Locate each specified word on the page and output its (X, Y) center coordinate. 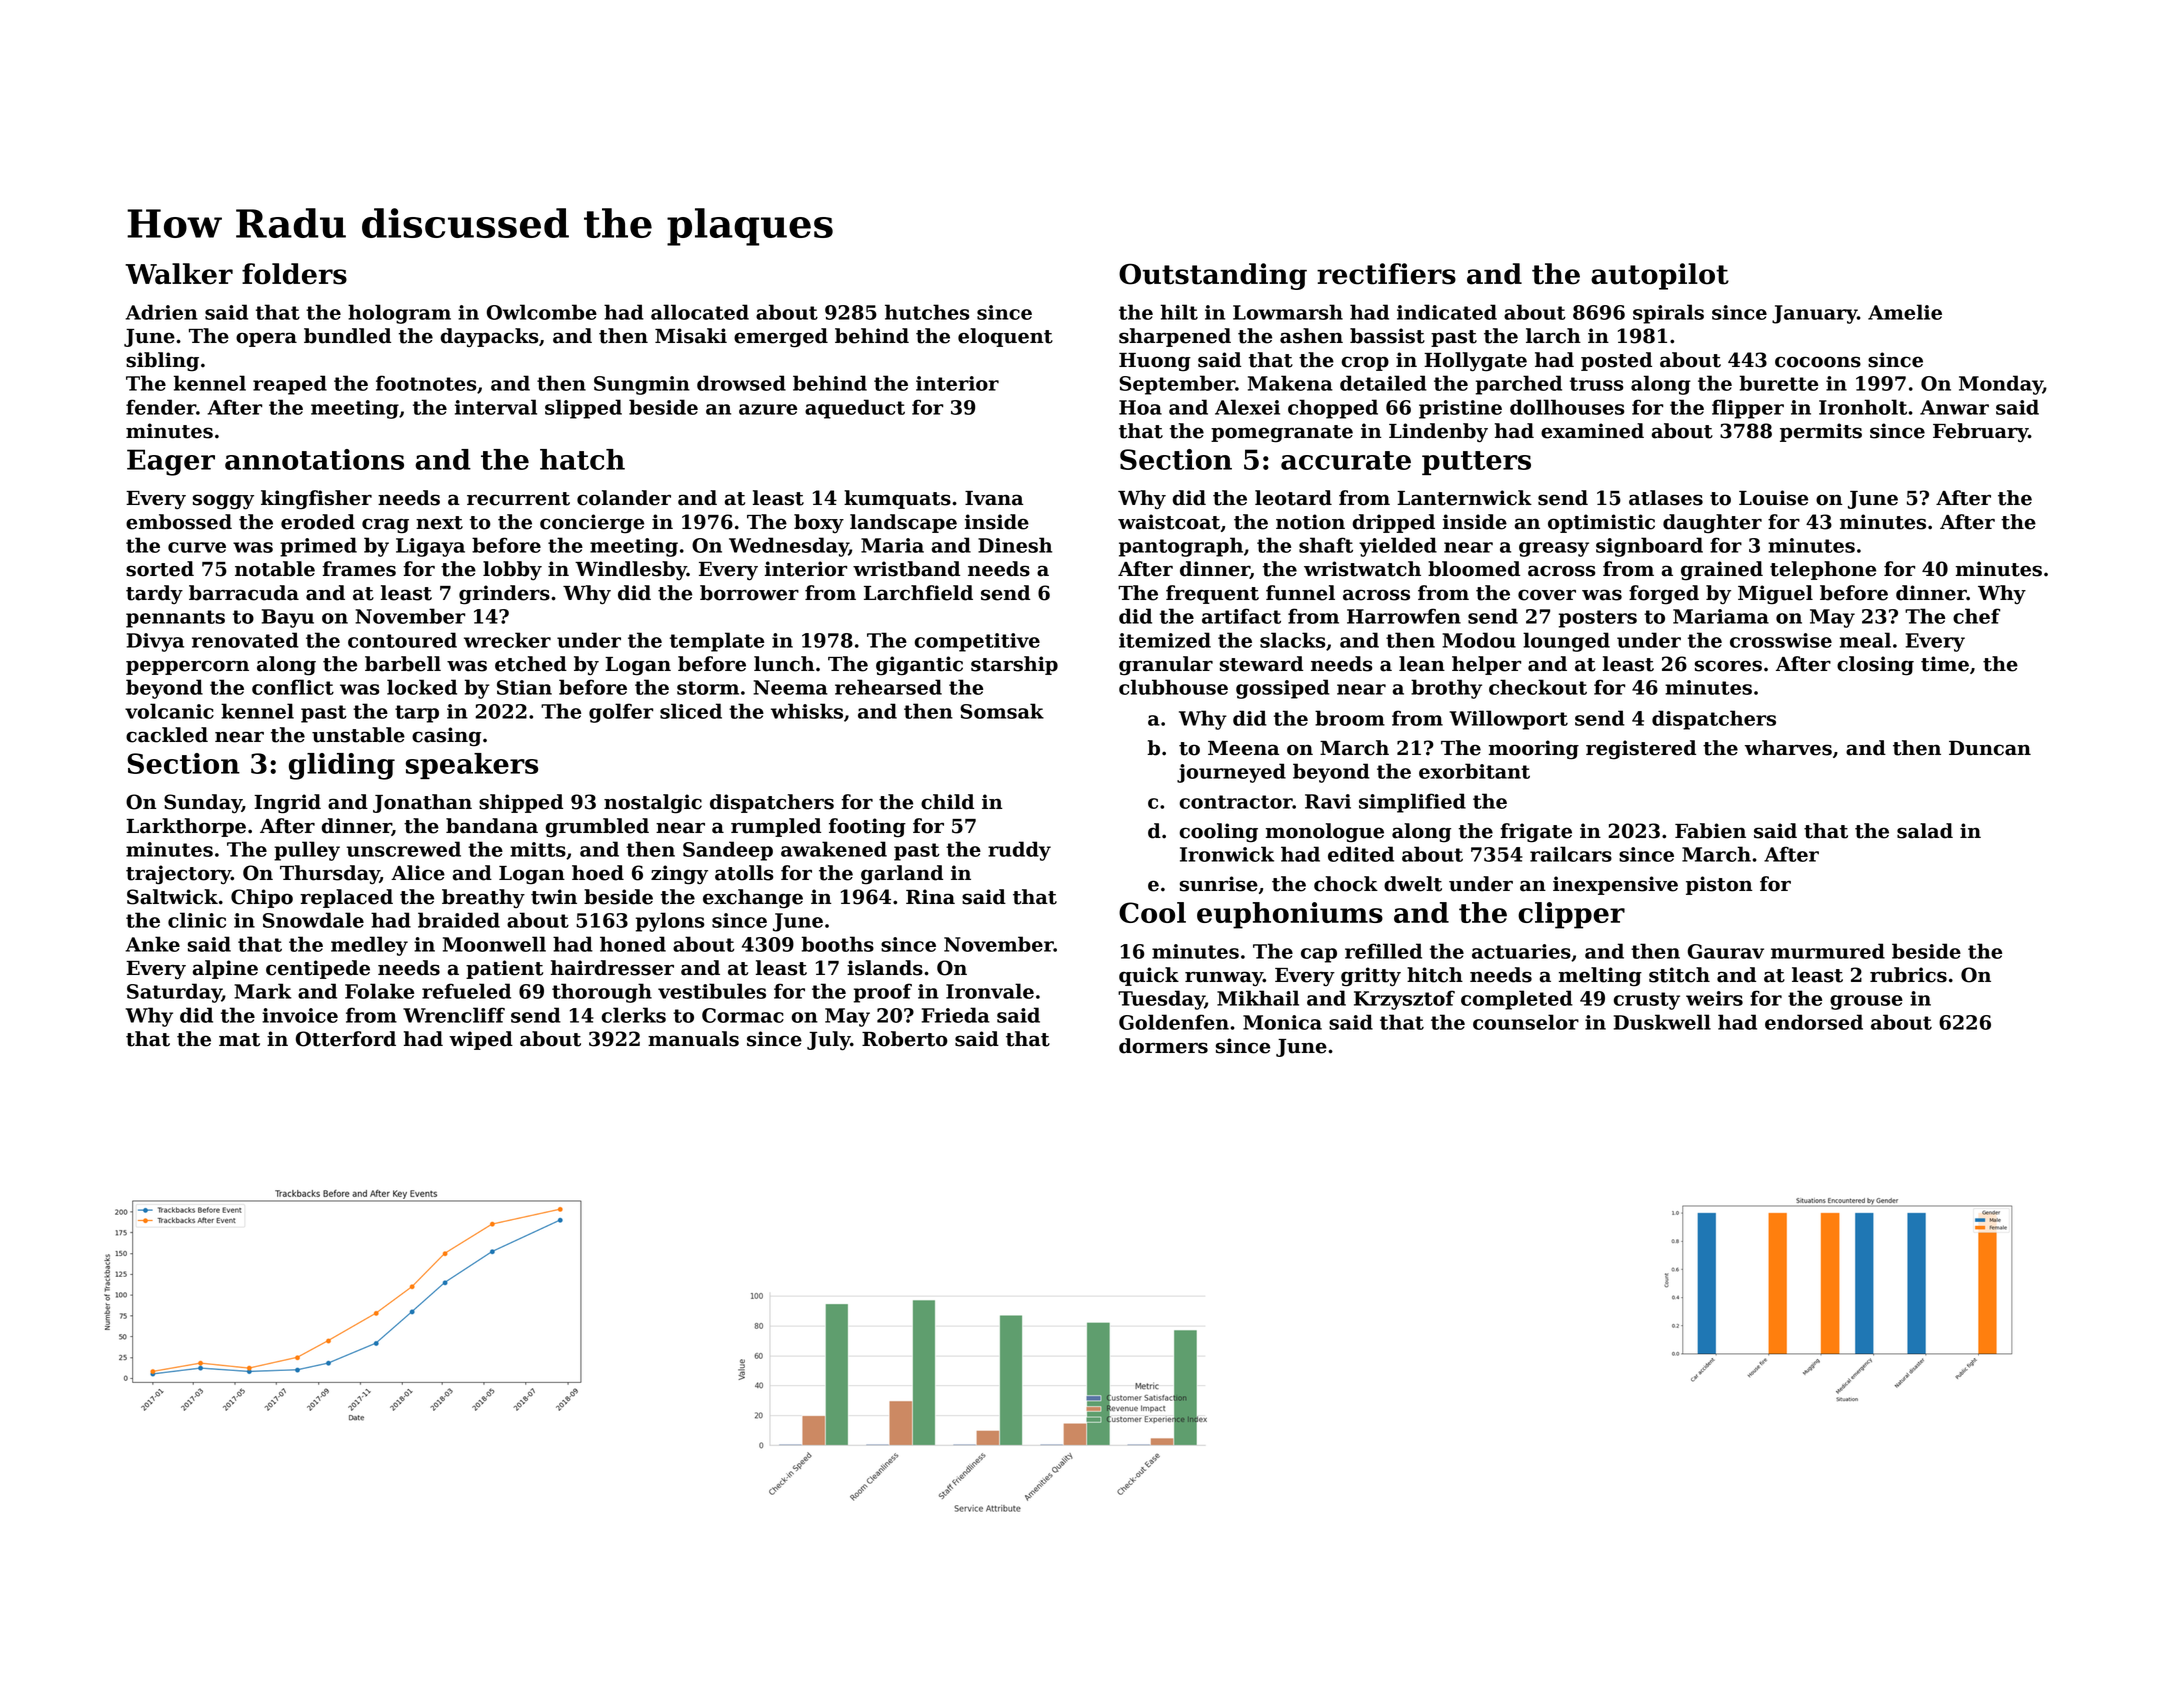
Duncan (1990, 748)
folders (294, 274)
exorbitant (1474, 771)
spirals (1668, 314)
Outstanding (1213, 276)
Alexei (1247, 407)
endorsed (1814, 1022)
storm (708, 688)
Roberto (905, 1039)
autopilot (1660, 276)
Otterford (346, 1039)
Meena (1243, 748)
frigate (1536, 833)
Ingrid (287, 804)
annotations (314, 459)
